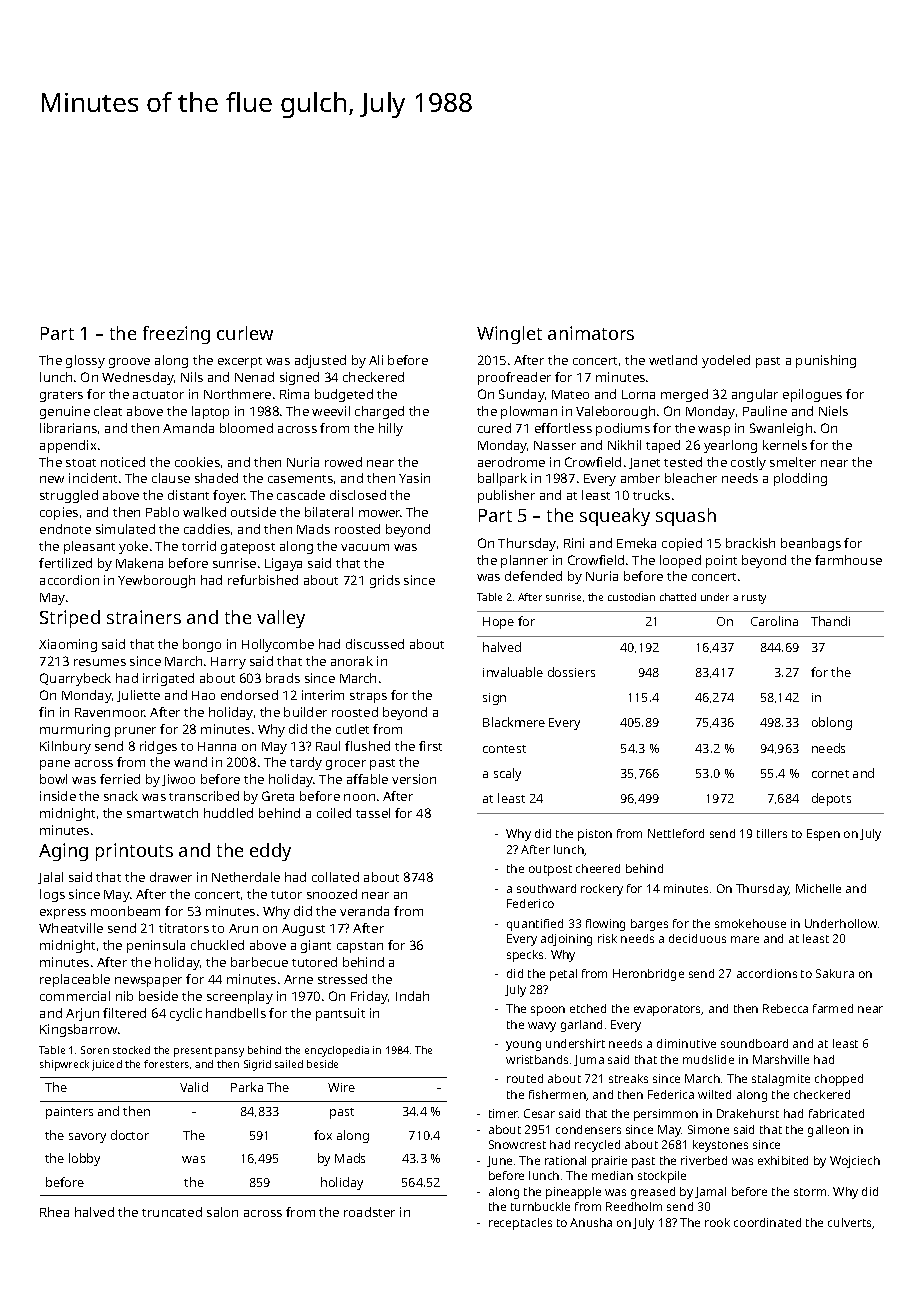  Describe the element at coordinates (240, 362) in the screenshot. I see `excerpt` at that location.
